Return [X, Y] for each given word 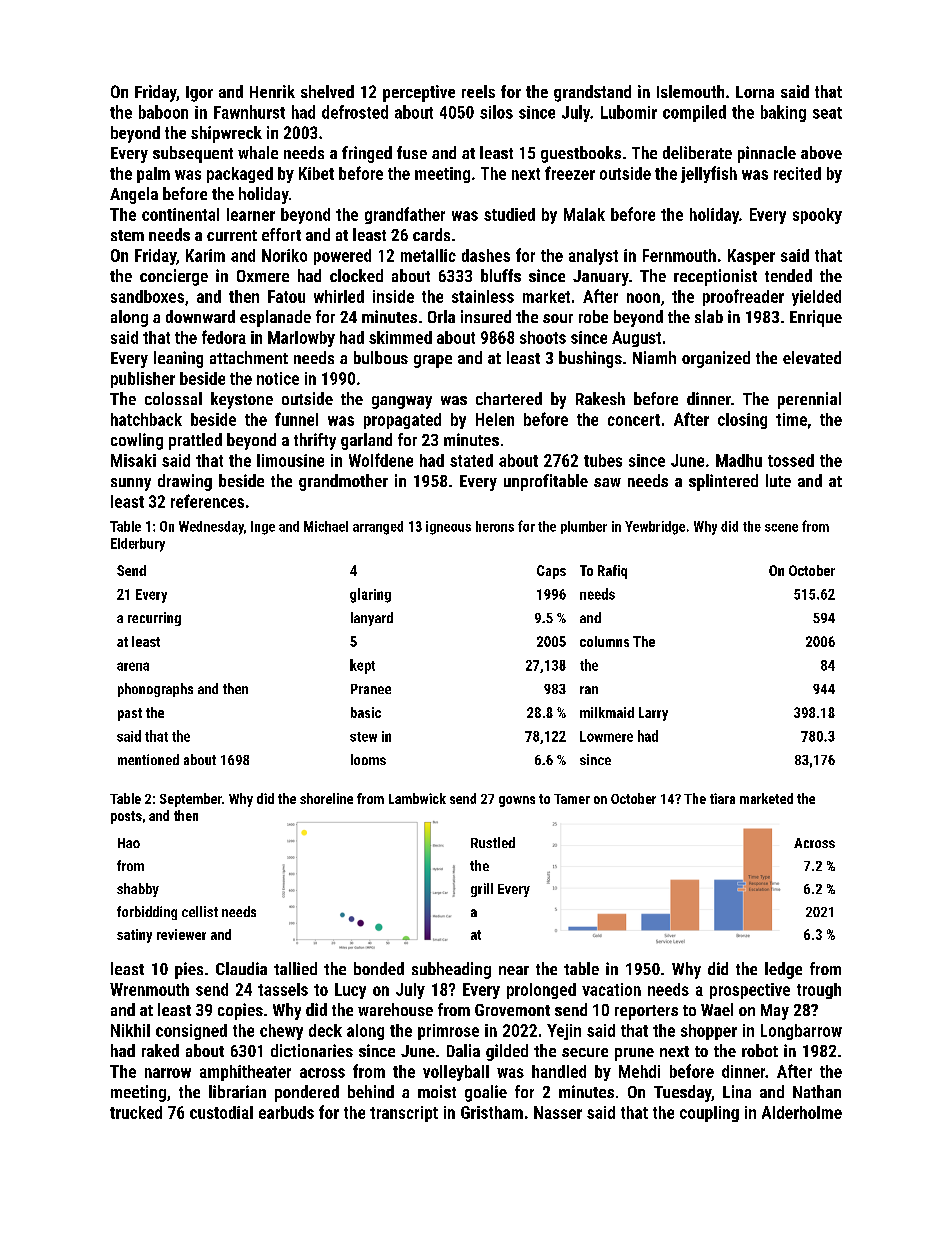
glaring [370, 595]
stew [363, 737]
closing [742, 421]
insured [486, 316]
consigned [191, 1032]
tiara [722, 798]
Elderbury [138, 545]
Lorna [755, 92]
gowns [517, 801]
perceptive [419, 93]
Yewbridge [655, 528]
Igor [199, 94]
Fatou [286, 296]
